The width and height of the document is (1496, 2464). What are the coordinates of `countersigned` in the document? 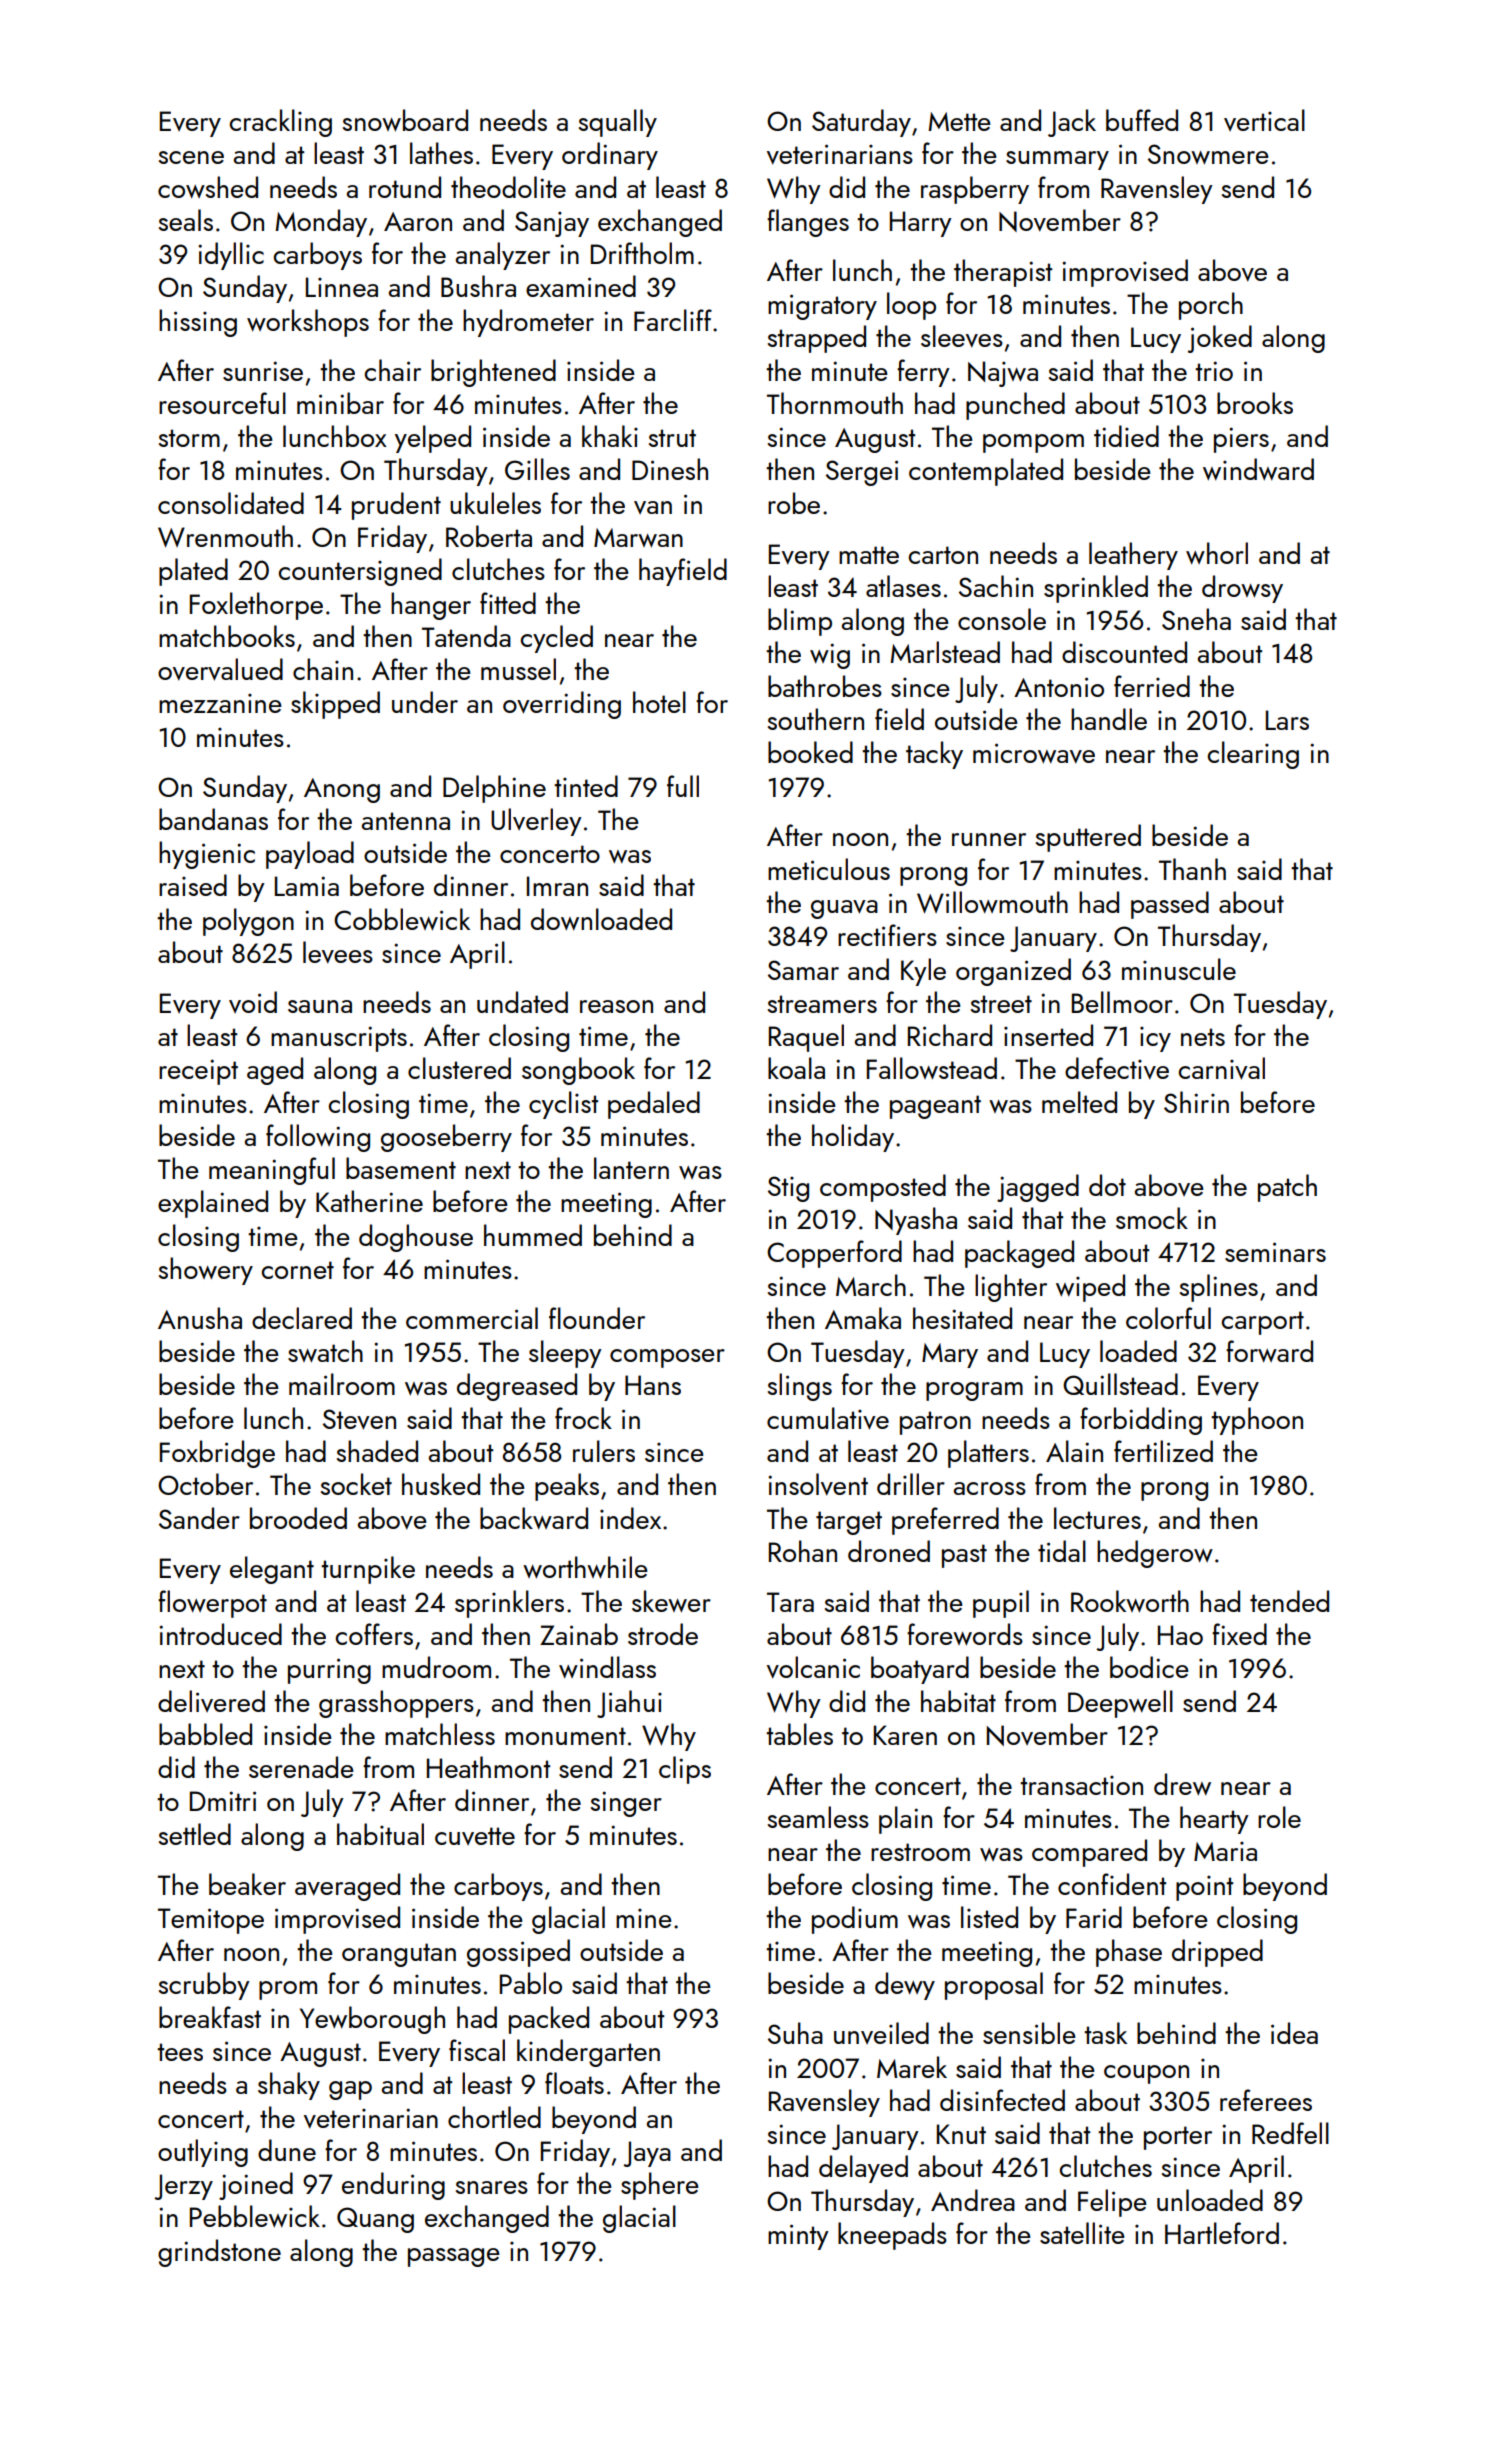 It's located at (360, 572).
